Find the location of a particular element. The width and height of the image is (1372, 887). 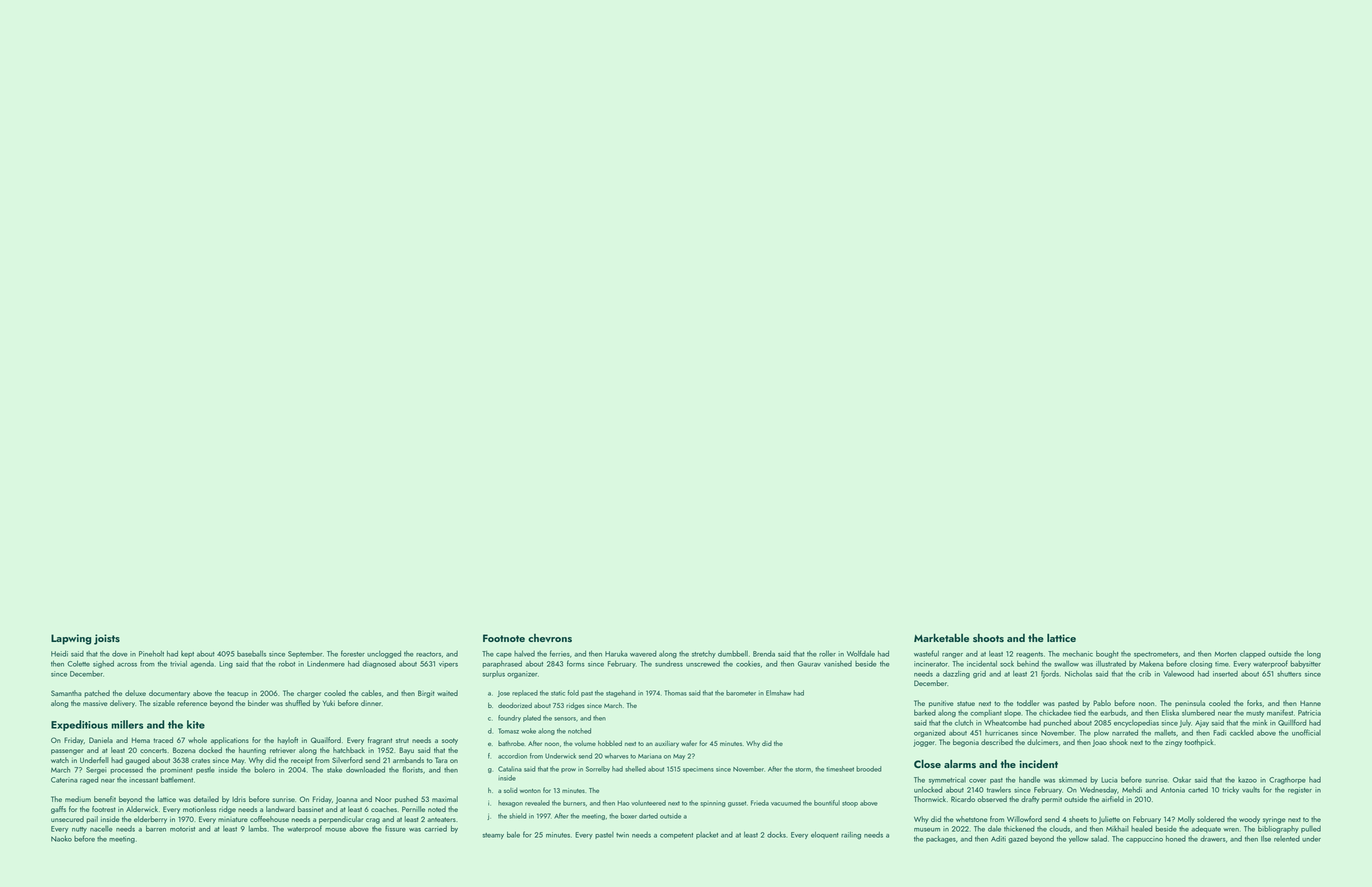

mouse is located at coordinates (335, 830).
